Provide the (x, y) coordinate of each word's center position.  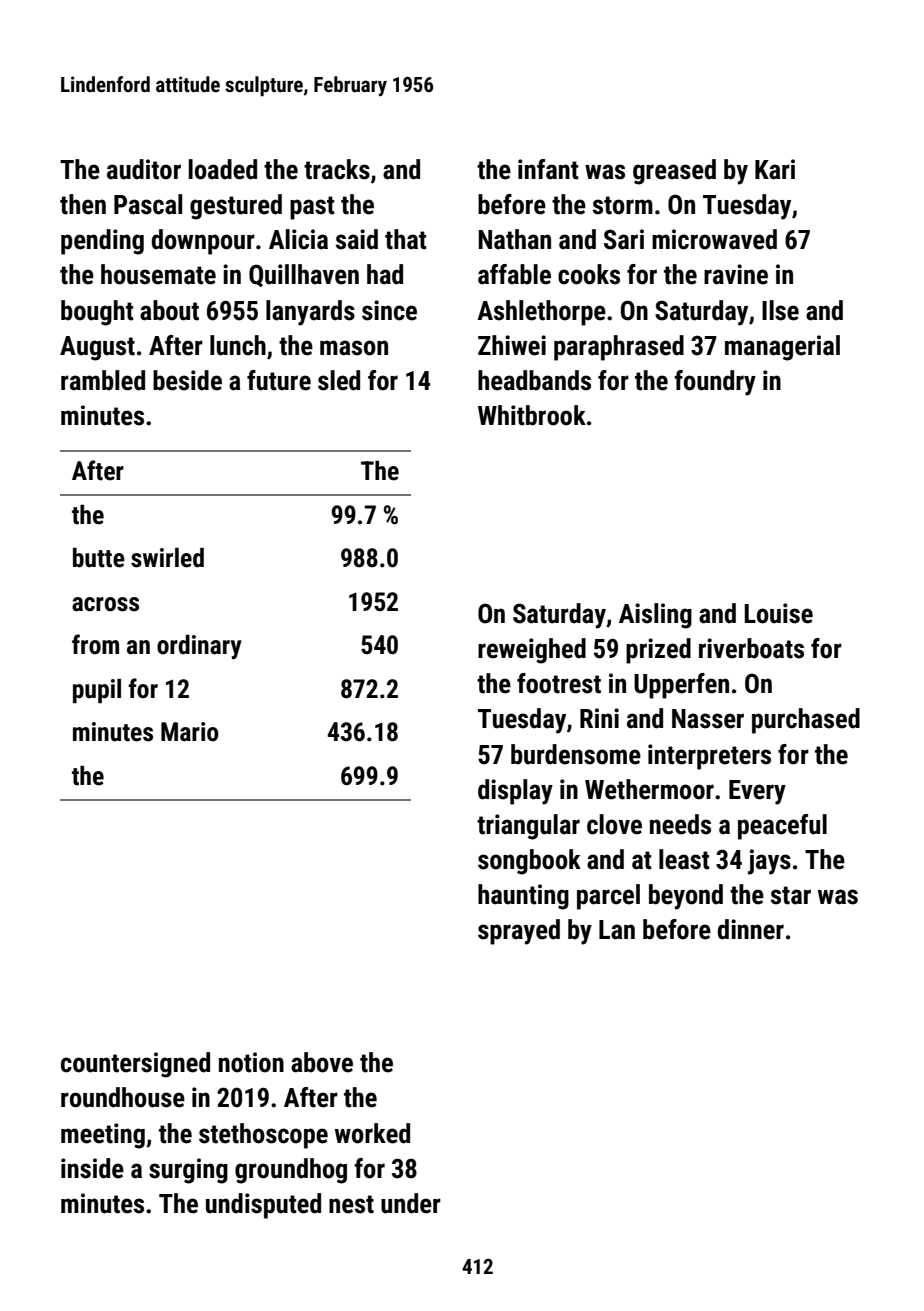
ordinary (199, 646)
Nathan (514, 239)
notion (251, 1062)
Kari (775, 169)
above (322, 1062)
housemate (158, 274)
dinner (751, 929)
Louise (778, 613)
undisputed (263, 1206)
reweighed (532, 651)
